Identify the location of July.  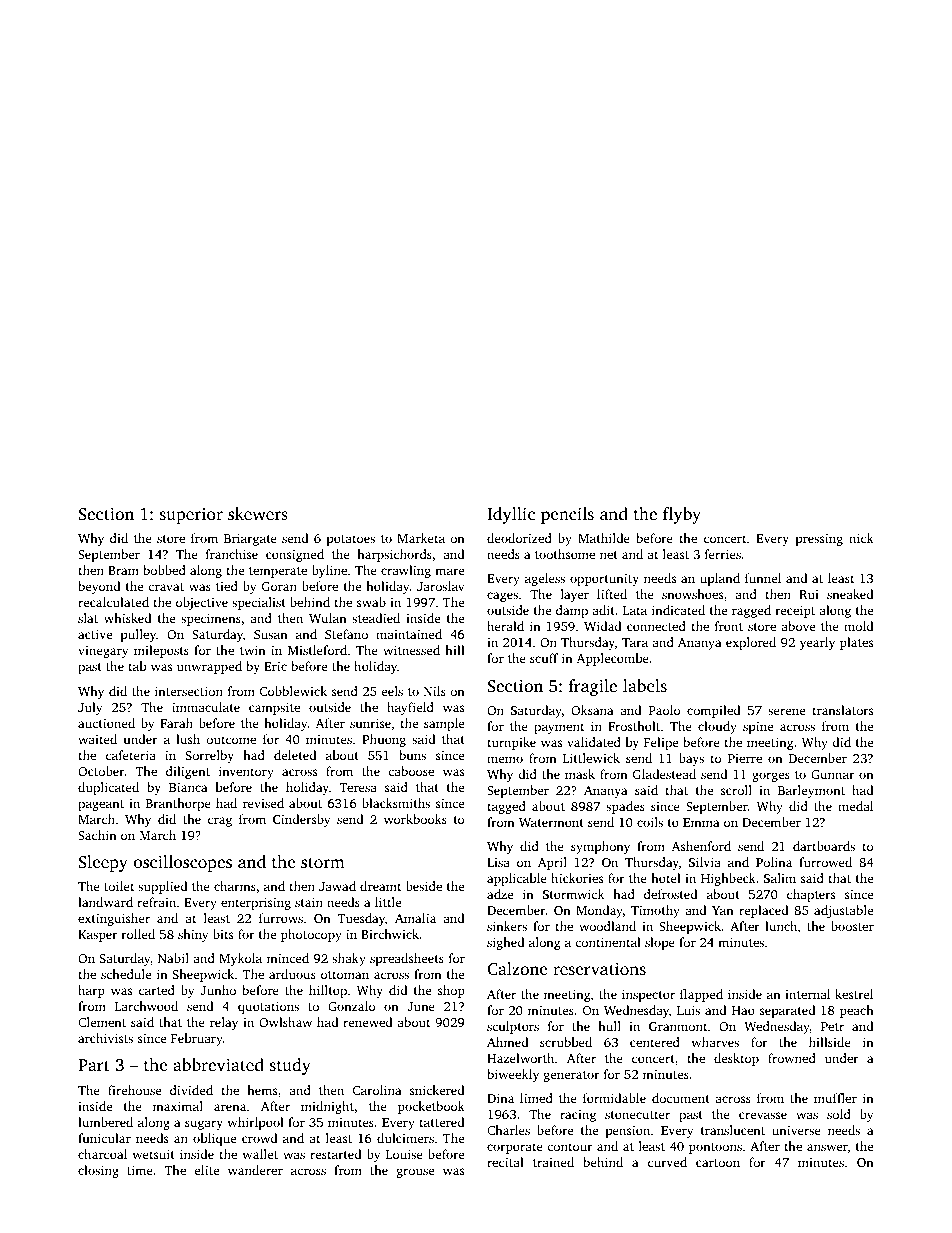
(90, 708).
